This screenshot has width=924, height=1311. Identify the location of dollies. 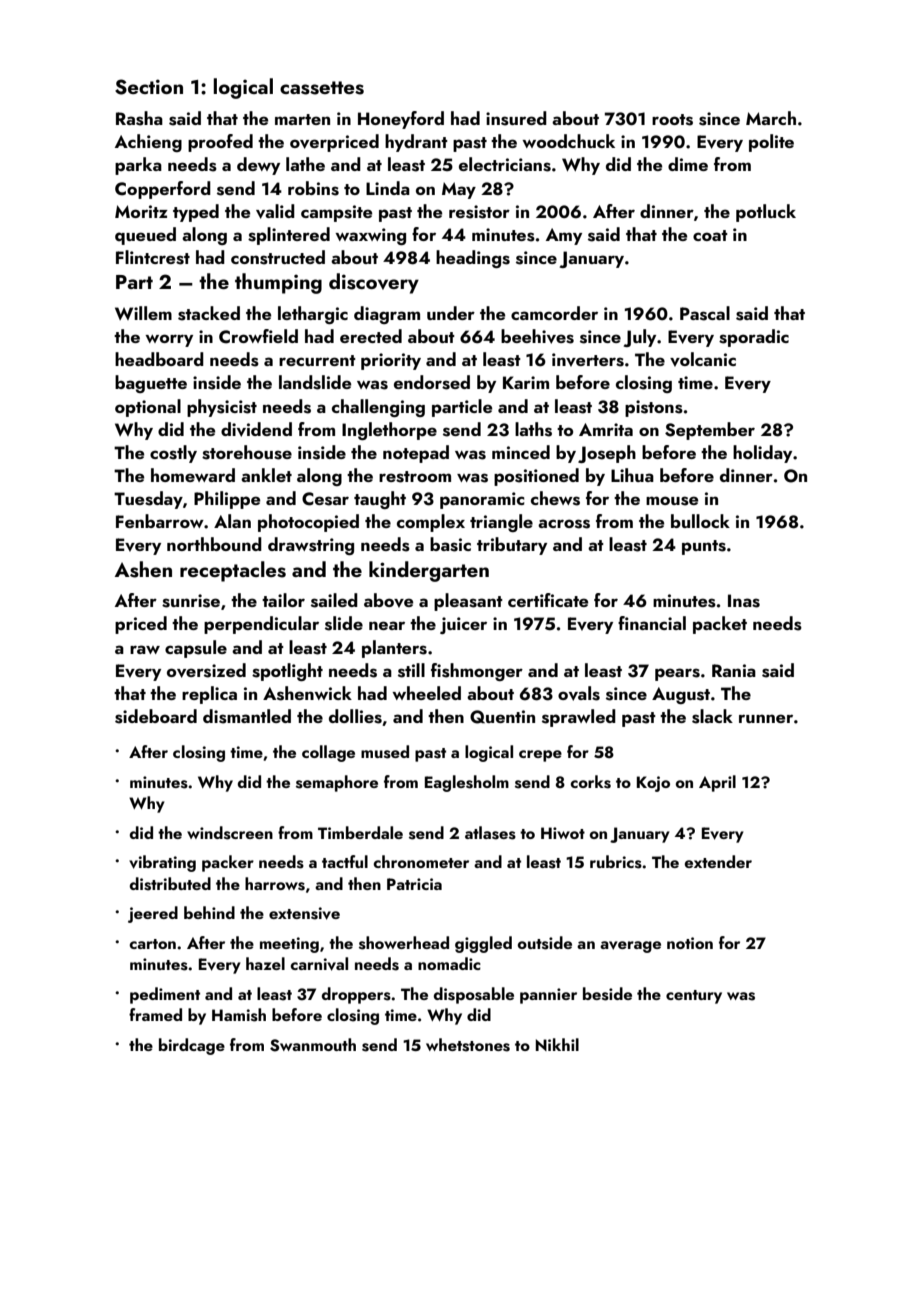
(355, 716).
